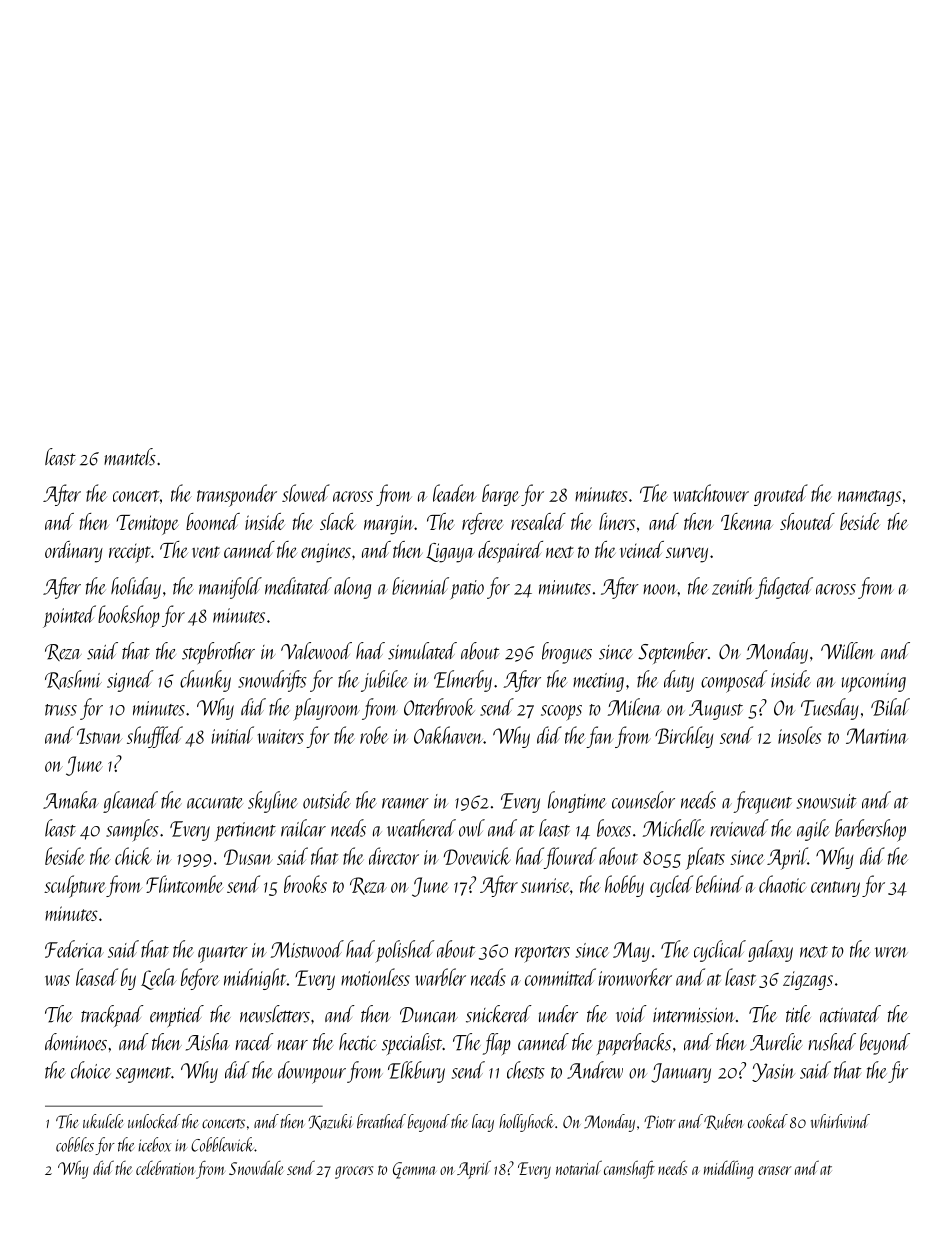 Image resolution: width=952 pixels, height=1233 pixels. Describe the element at coordinates (629, 1169) in the page. I see `camshaft` at that location.
